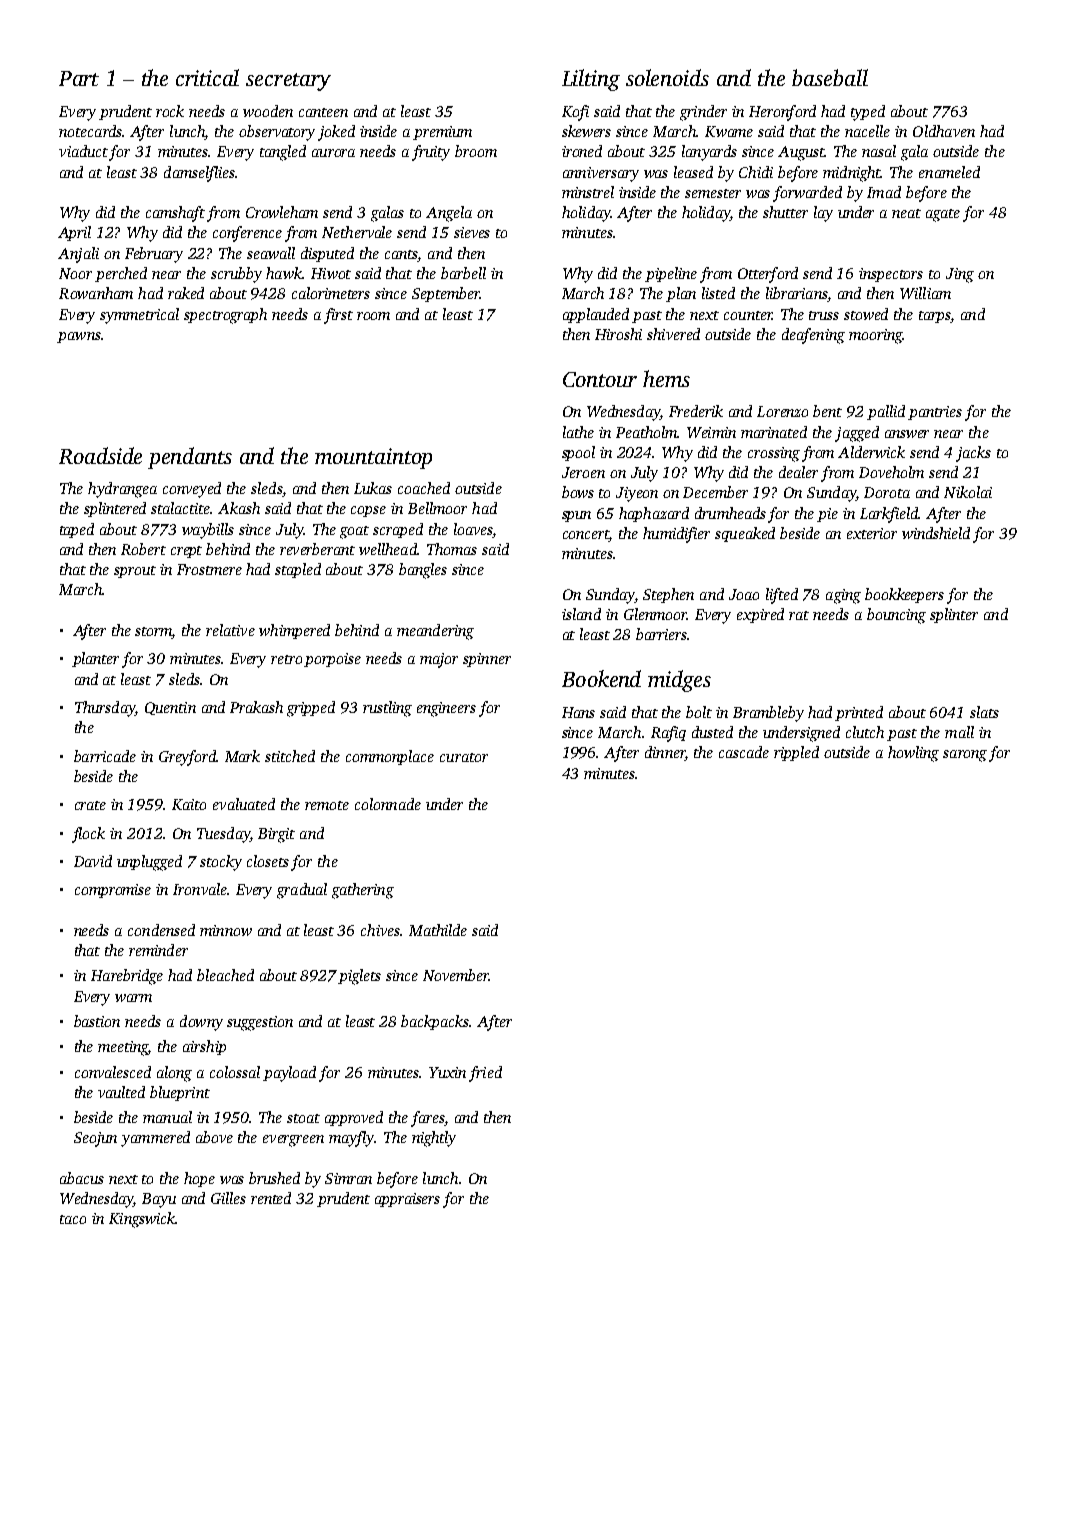 The width and height of the screenshot is (1077, 1523). Describe the element at coordinates (449, 214) in the screenshot. I see `Angela` at that location.
